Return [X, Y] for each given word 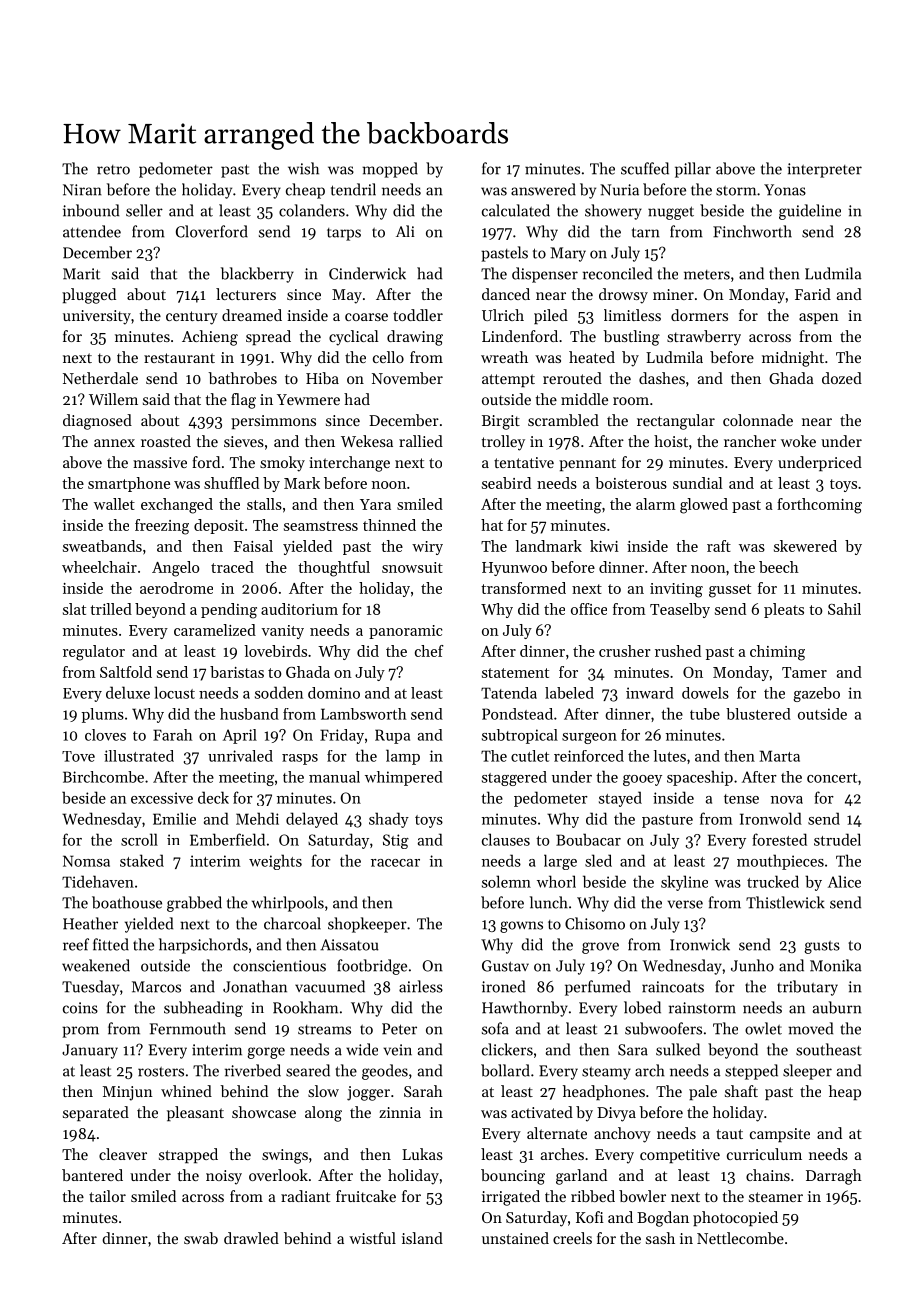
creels [572, 1238]
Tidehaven [98, 881]
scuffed [645, 168]
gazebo [816, 694]
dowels [705, 693]
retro [113, 170]
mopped [390, 170]
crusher [624, 651]
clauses [506, 839]
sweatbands [102, 546]
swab [201, 1238]
